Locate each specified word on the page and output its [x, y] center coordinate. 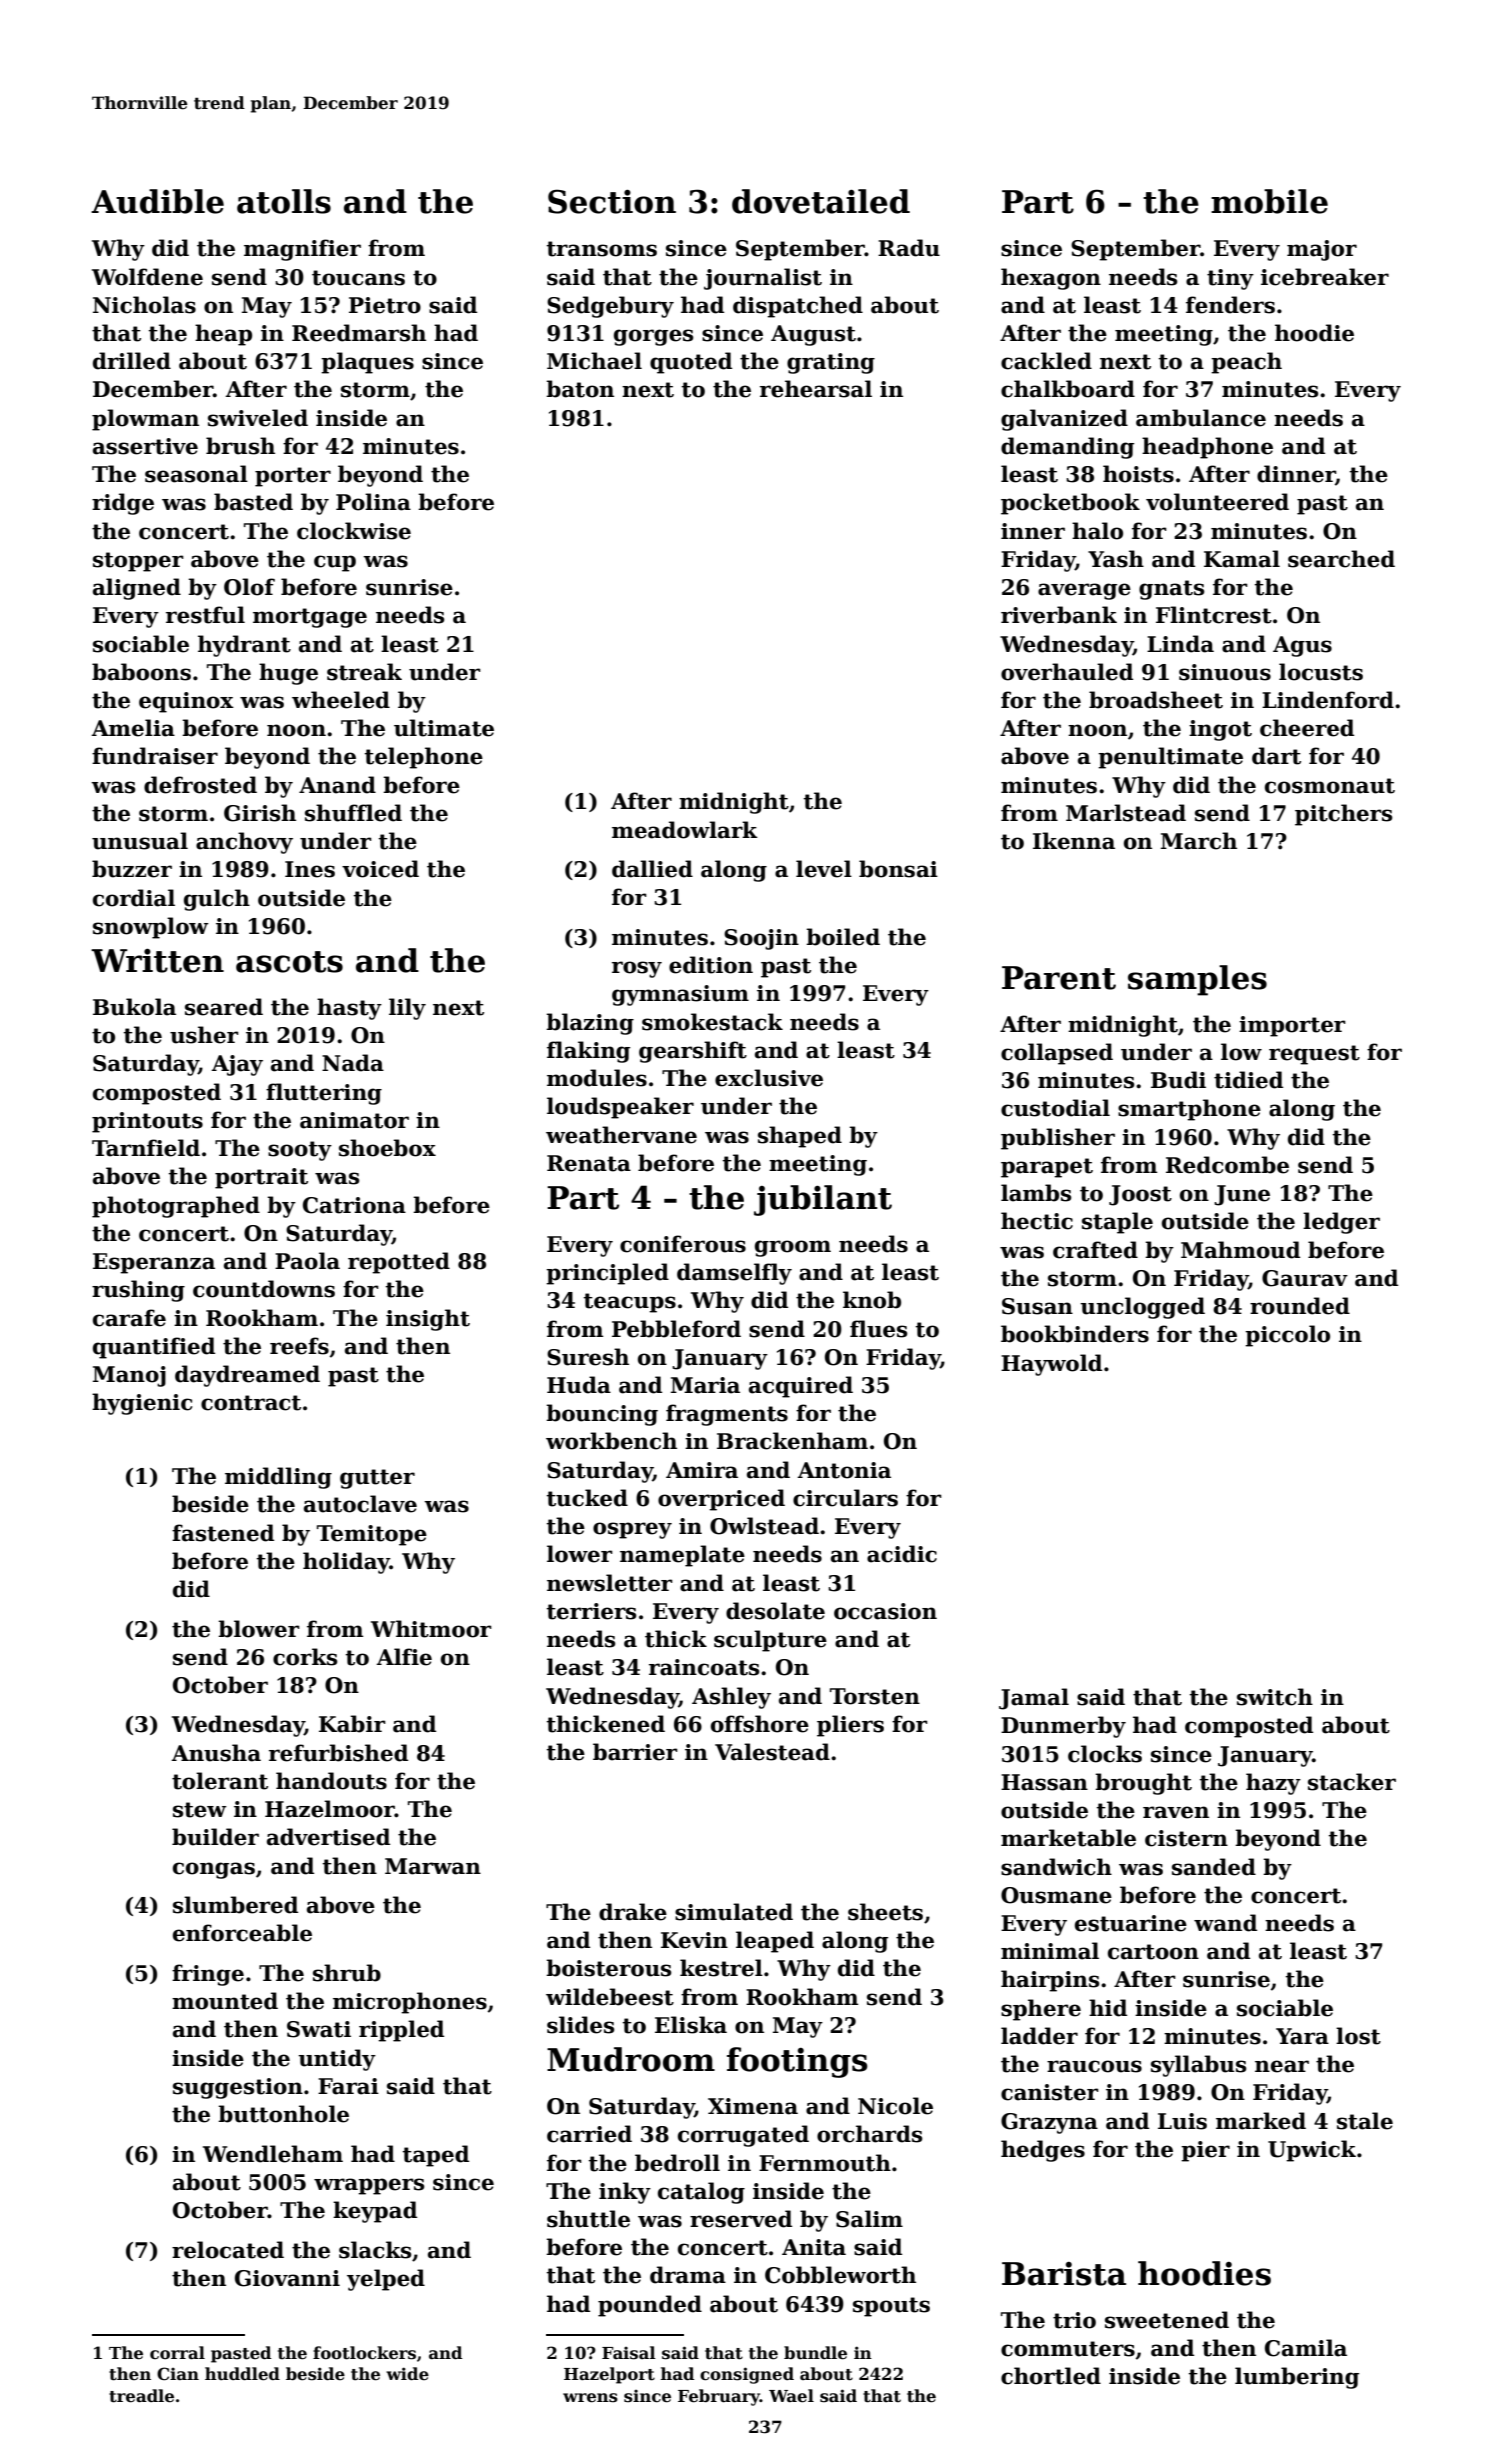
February [719, 2397]
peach [1246, 363]
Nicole [895, 2106]
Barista [1064, 2274]
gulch [217, 900]
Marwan [433, 1866]
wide [407, 2373]
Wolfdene [147, 277]
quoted [691, 363]
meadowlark [685, 830]
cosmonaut [1330, 786]
